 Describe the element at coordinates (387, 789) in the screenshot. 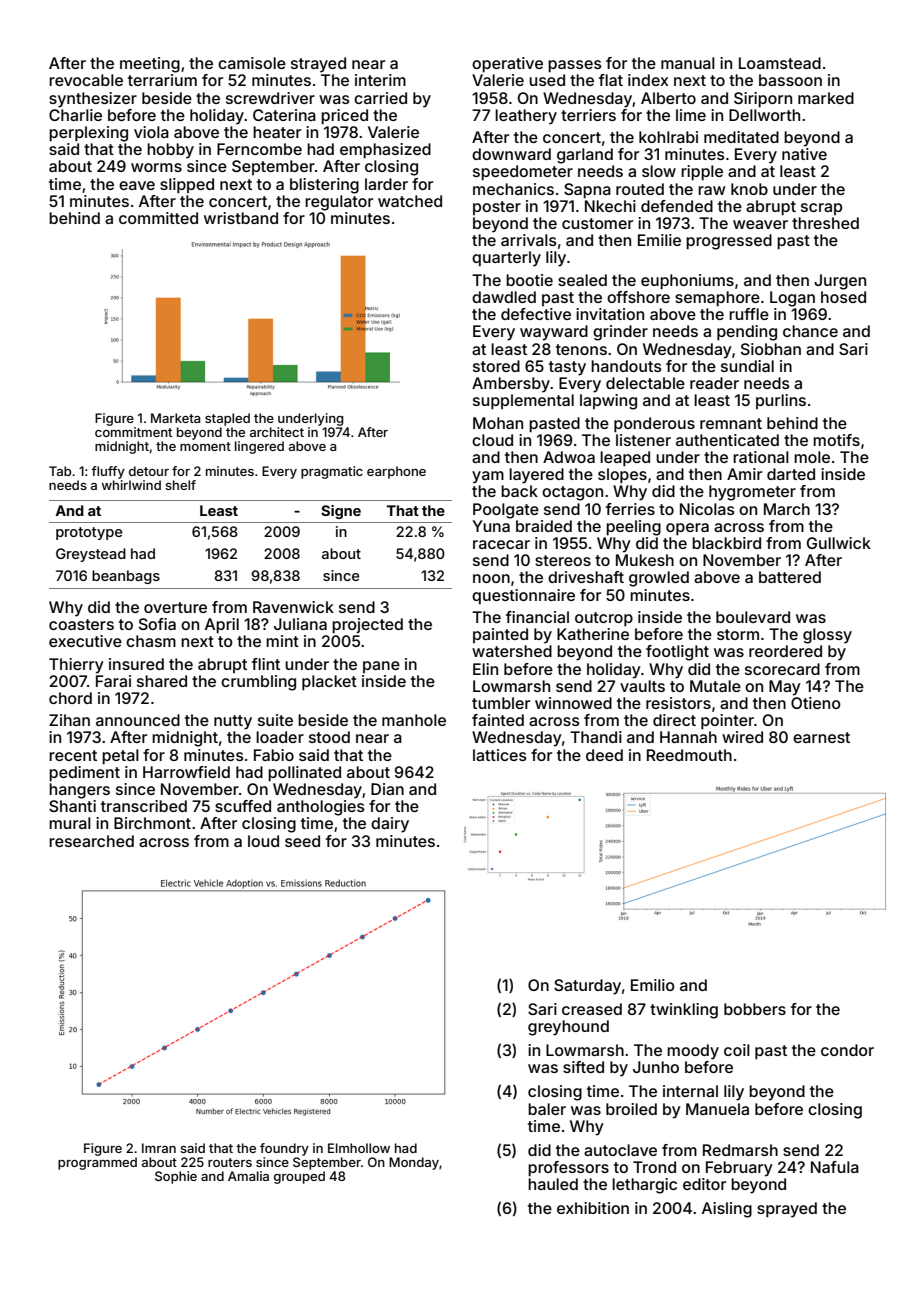

I see `Dian` at that location.
